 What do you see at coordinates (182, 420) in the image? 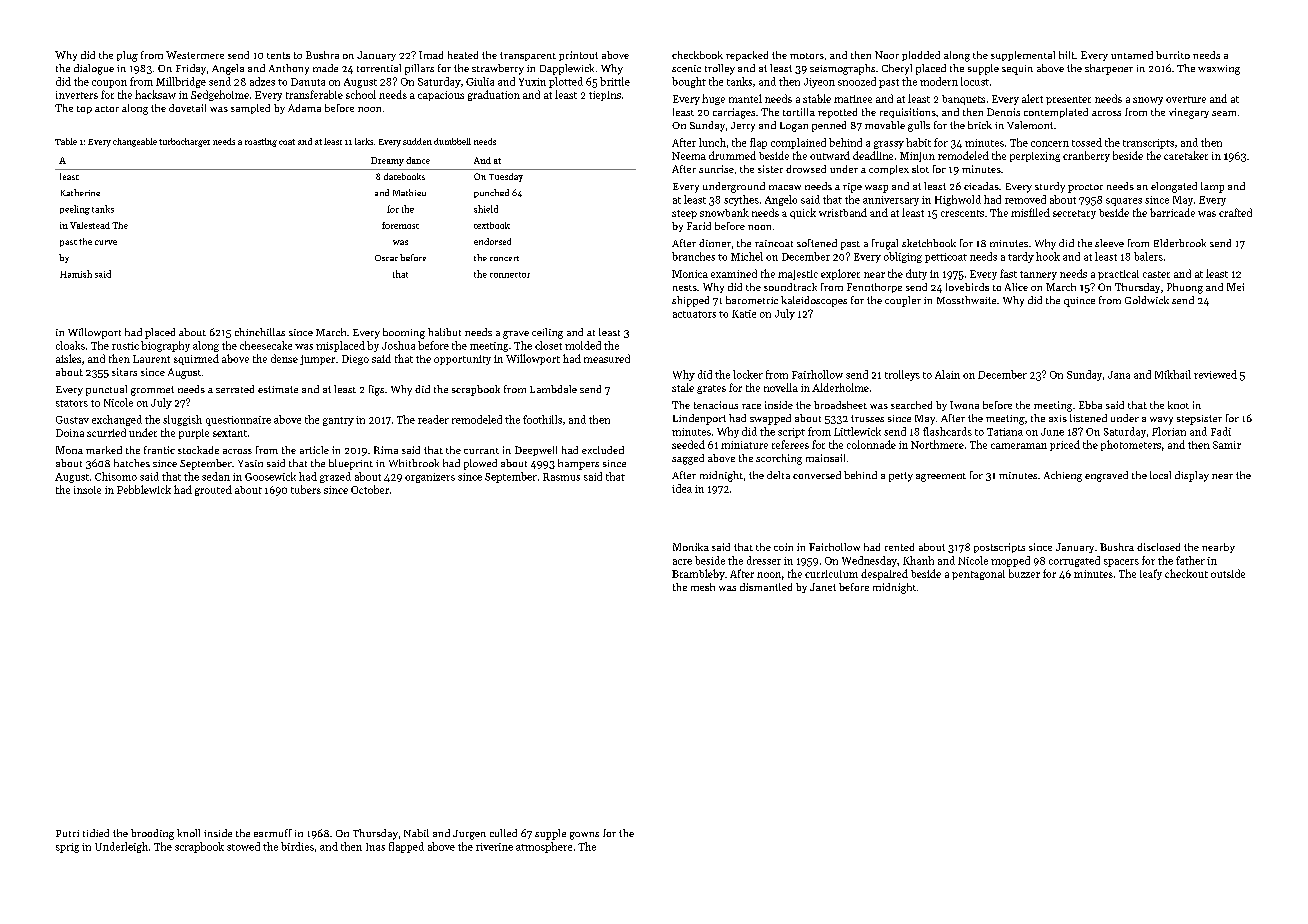
I see `sluggish` at bounding box center [182, 420].
